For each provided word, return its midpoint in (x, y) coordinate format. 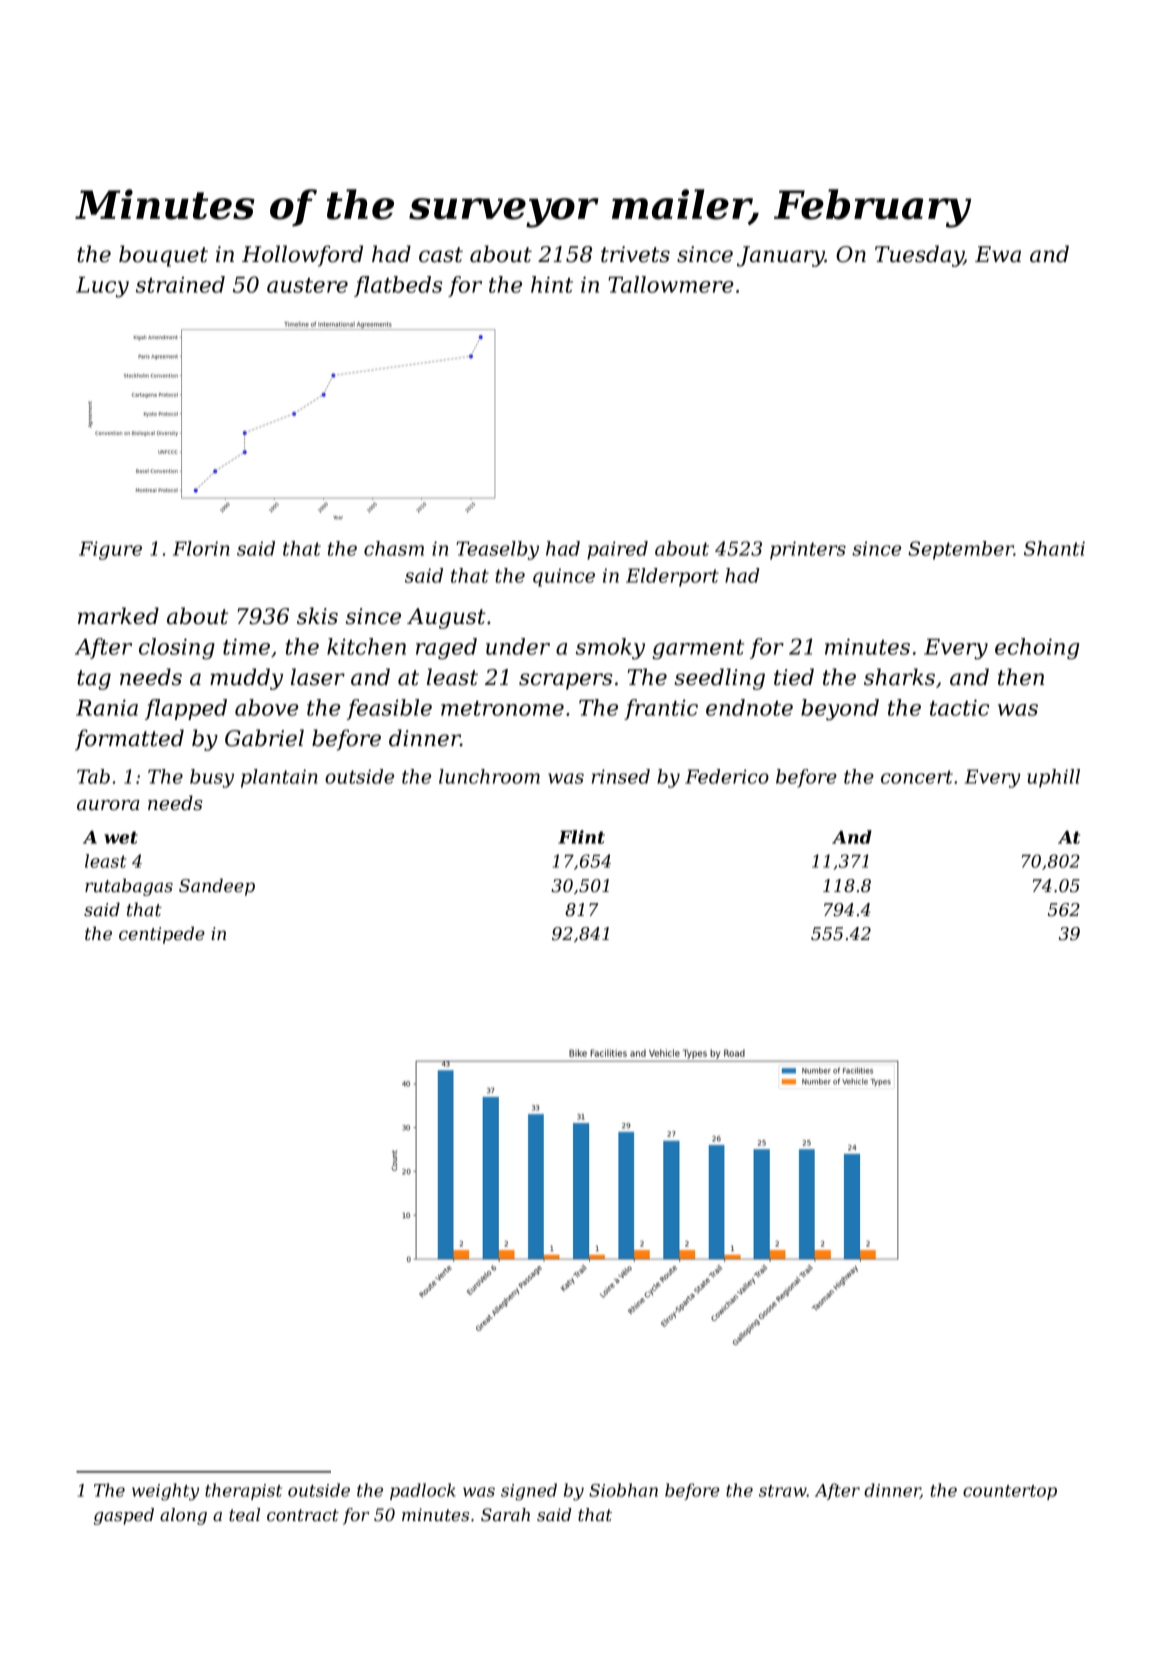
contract (303, 1515)
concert (917, 777)
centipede (162, 935)
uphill (1053, 778)
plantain (279, 778)
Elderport (672, 577)
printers (808, 550)
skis (317, 616)
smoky (610, 649)
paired (617, 550)
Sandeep (217, 887)
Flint (581, 837)
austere (307, 285)
